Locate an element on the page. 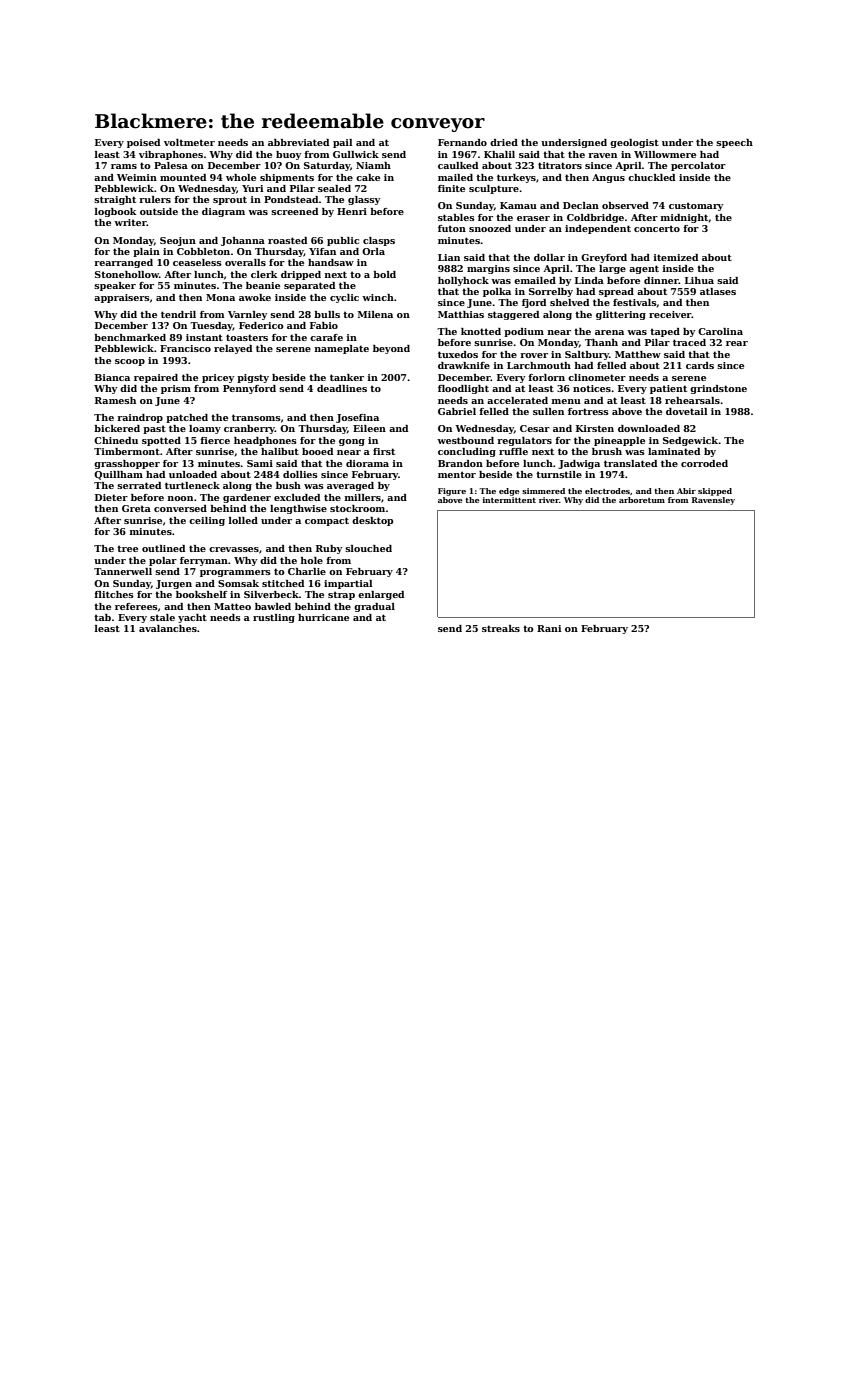 This document has width=849, height=1400. bawled is located at coordinates (273, 606).
